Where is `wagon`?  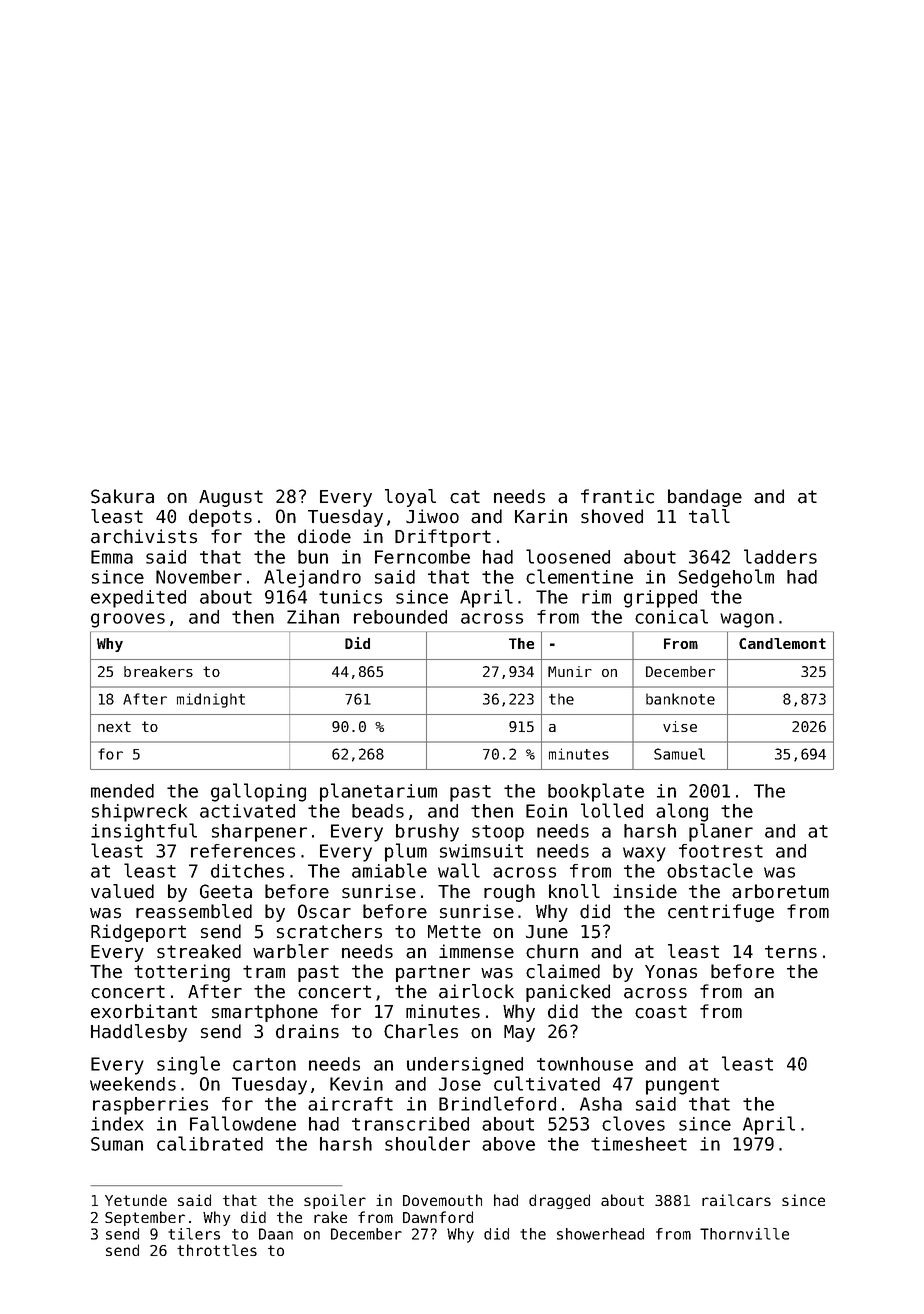 wagon is located at coordinates (747, 620).
